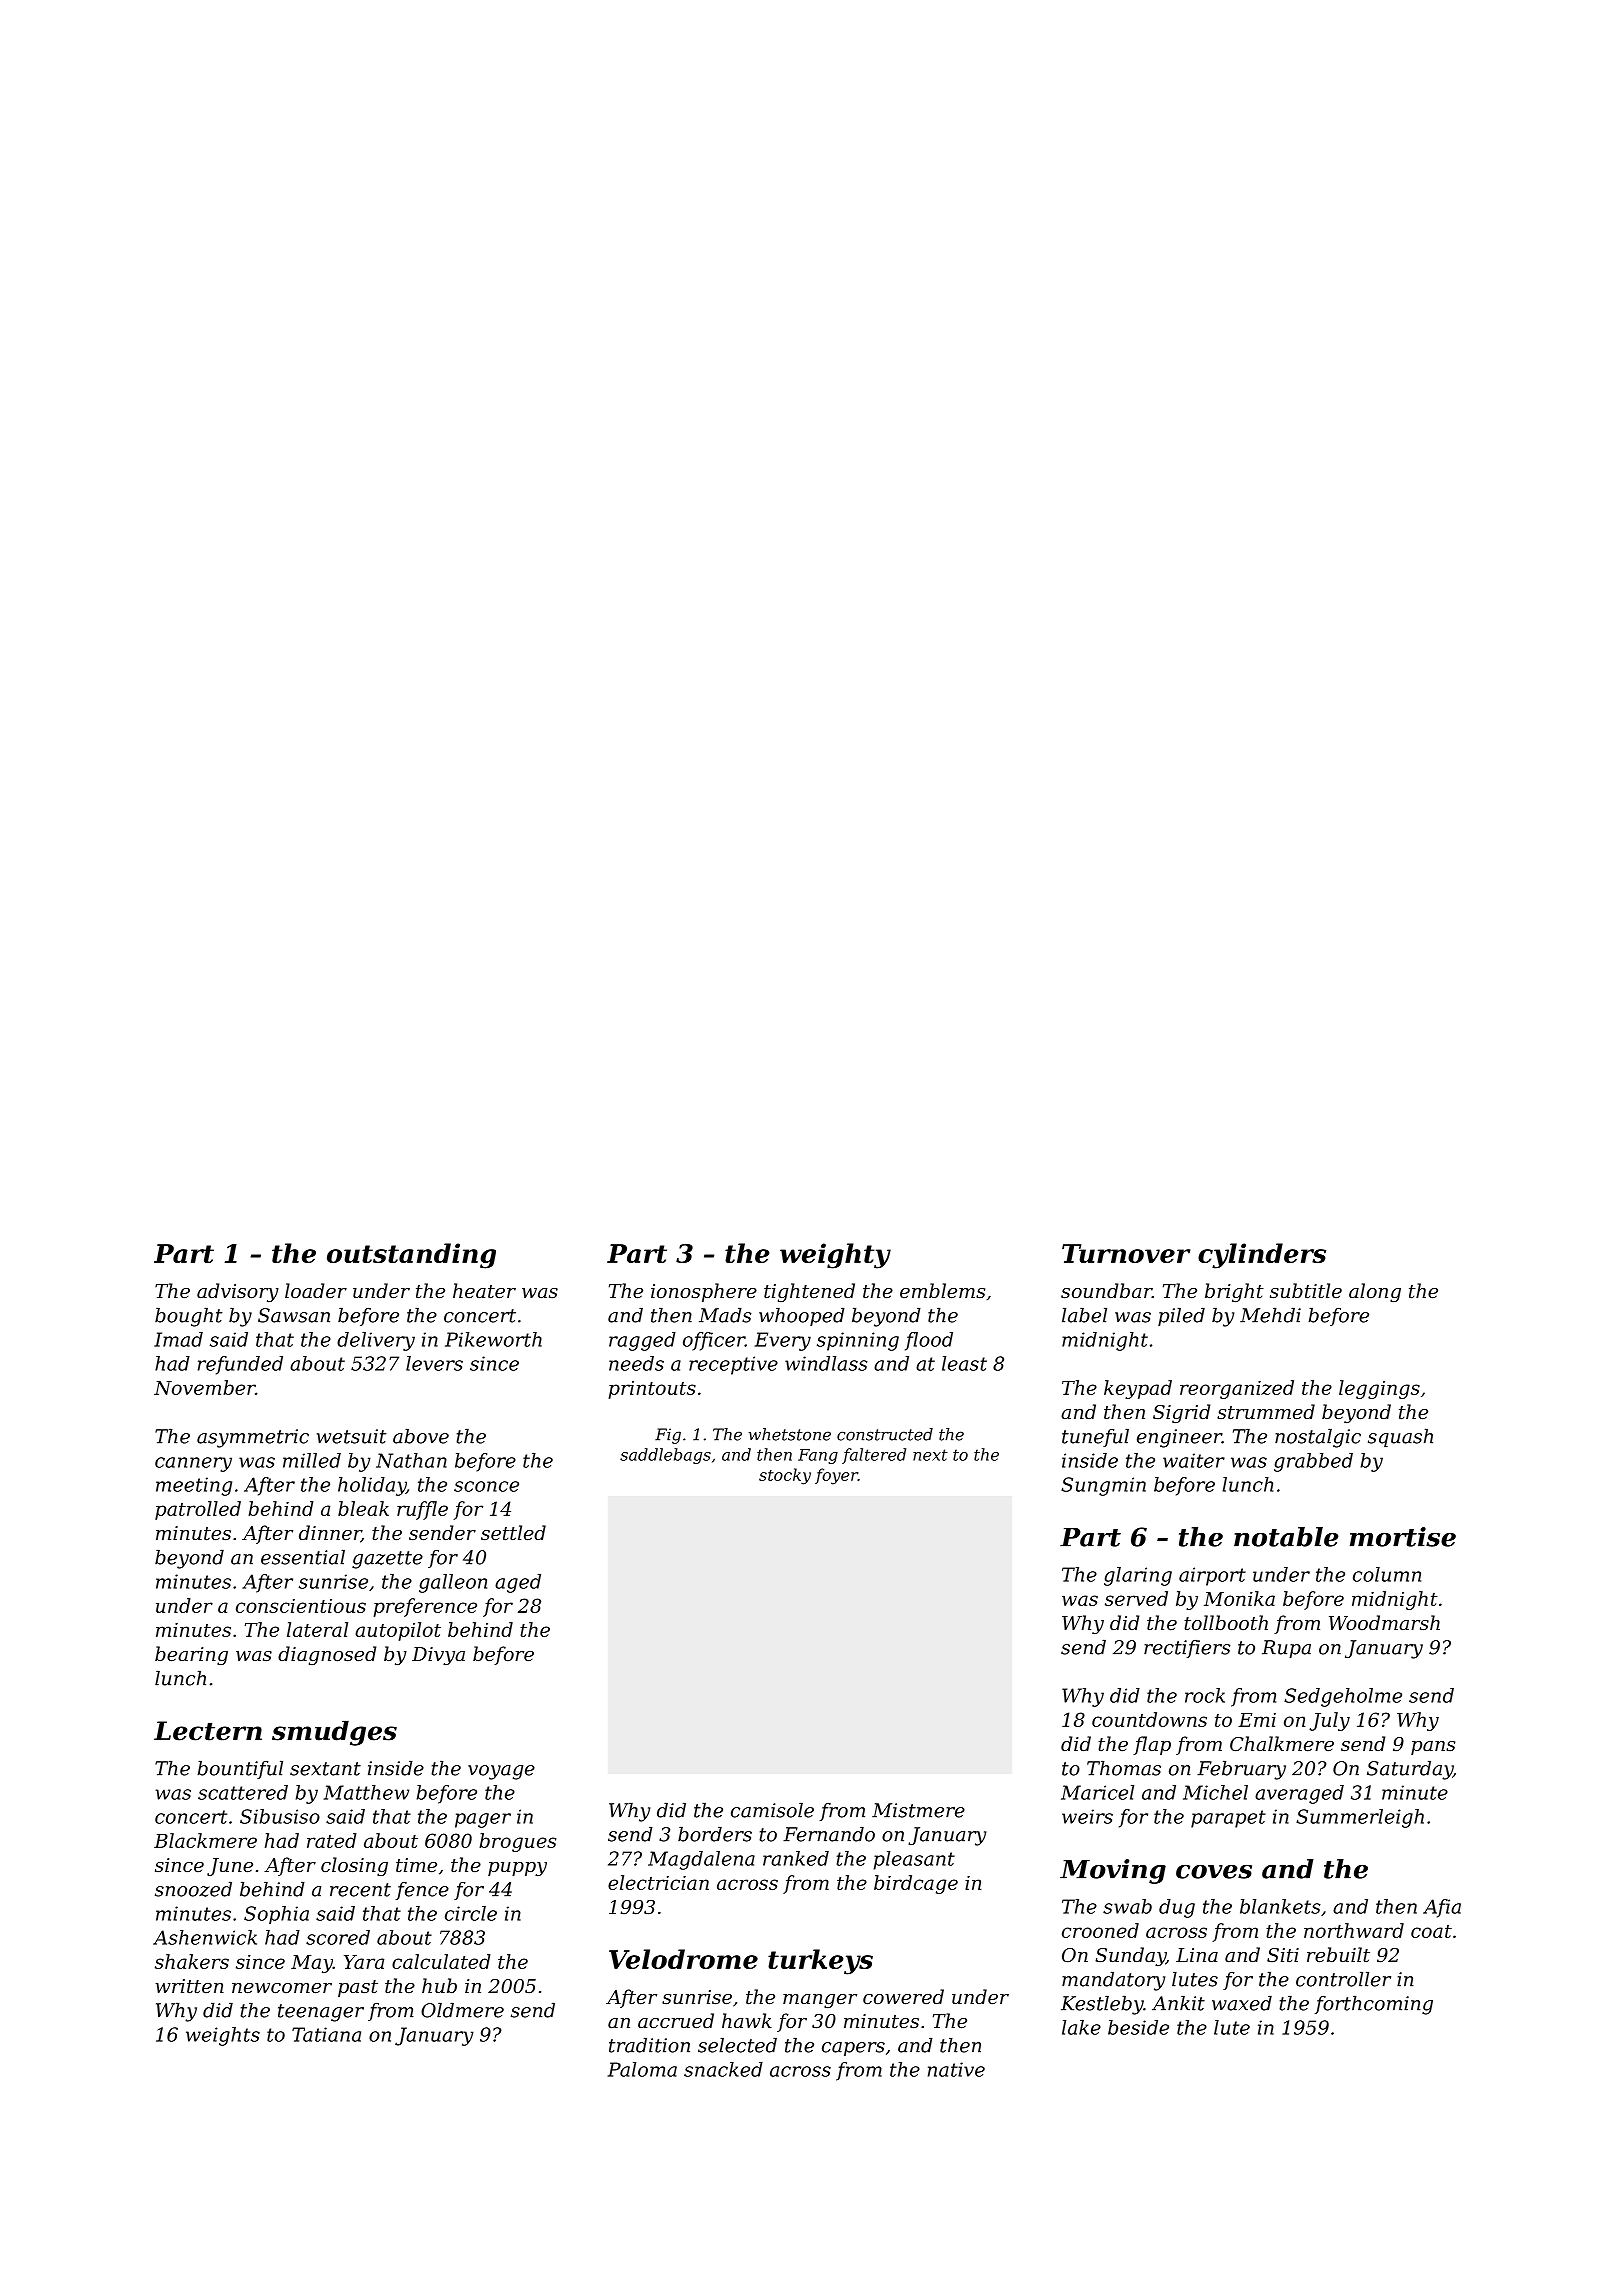 Image resolution: width=1620 pixels, height=2292 pixels. I want to click on voyage, so click(501, 1772).
